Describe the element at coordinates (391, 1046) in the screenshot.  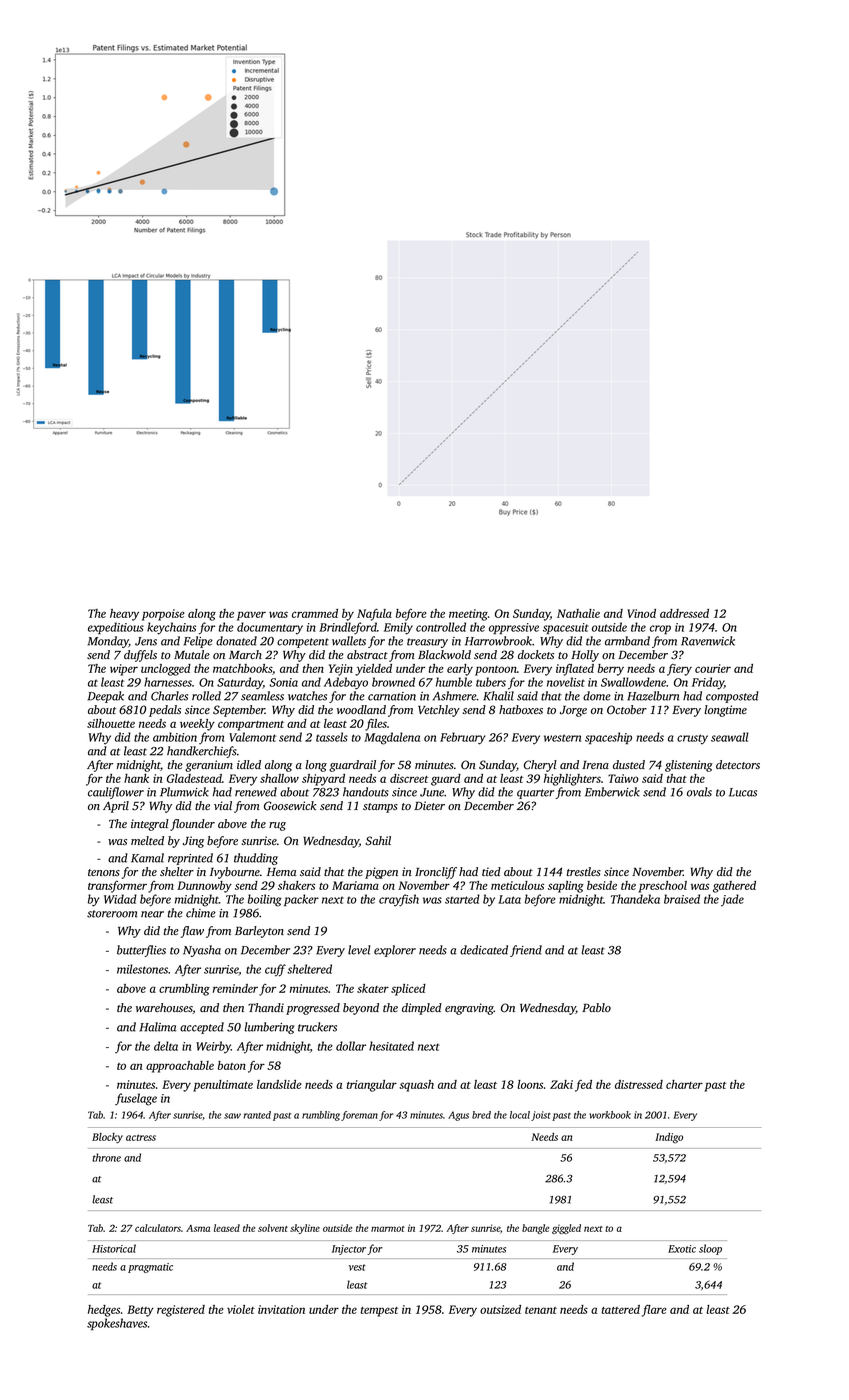
I see `hesitated` at that location.
